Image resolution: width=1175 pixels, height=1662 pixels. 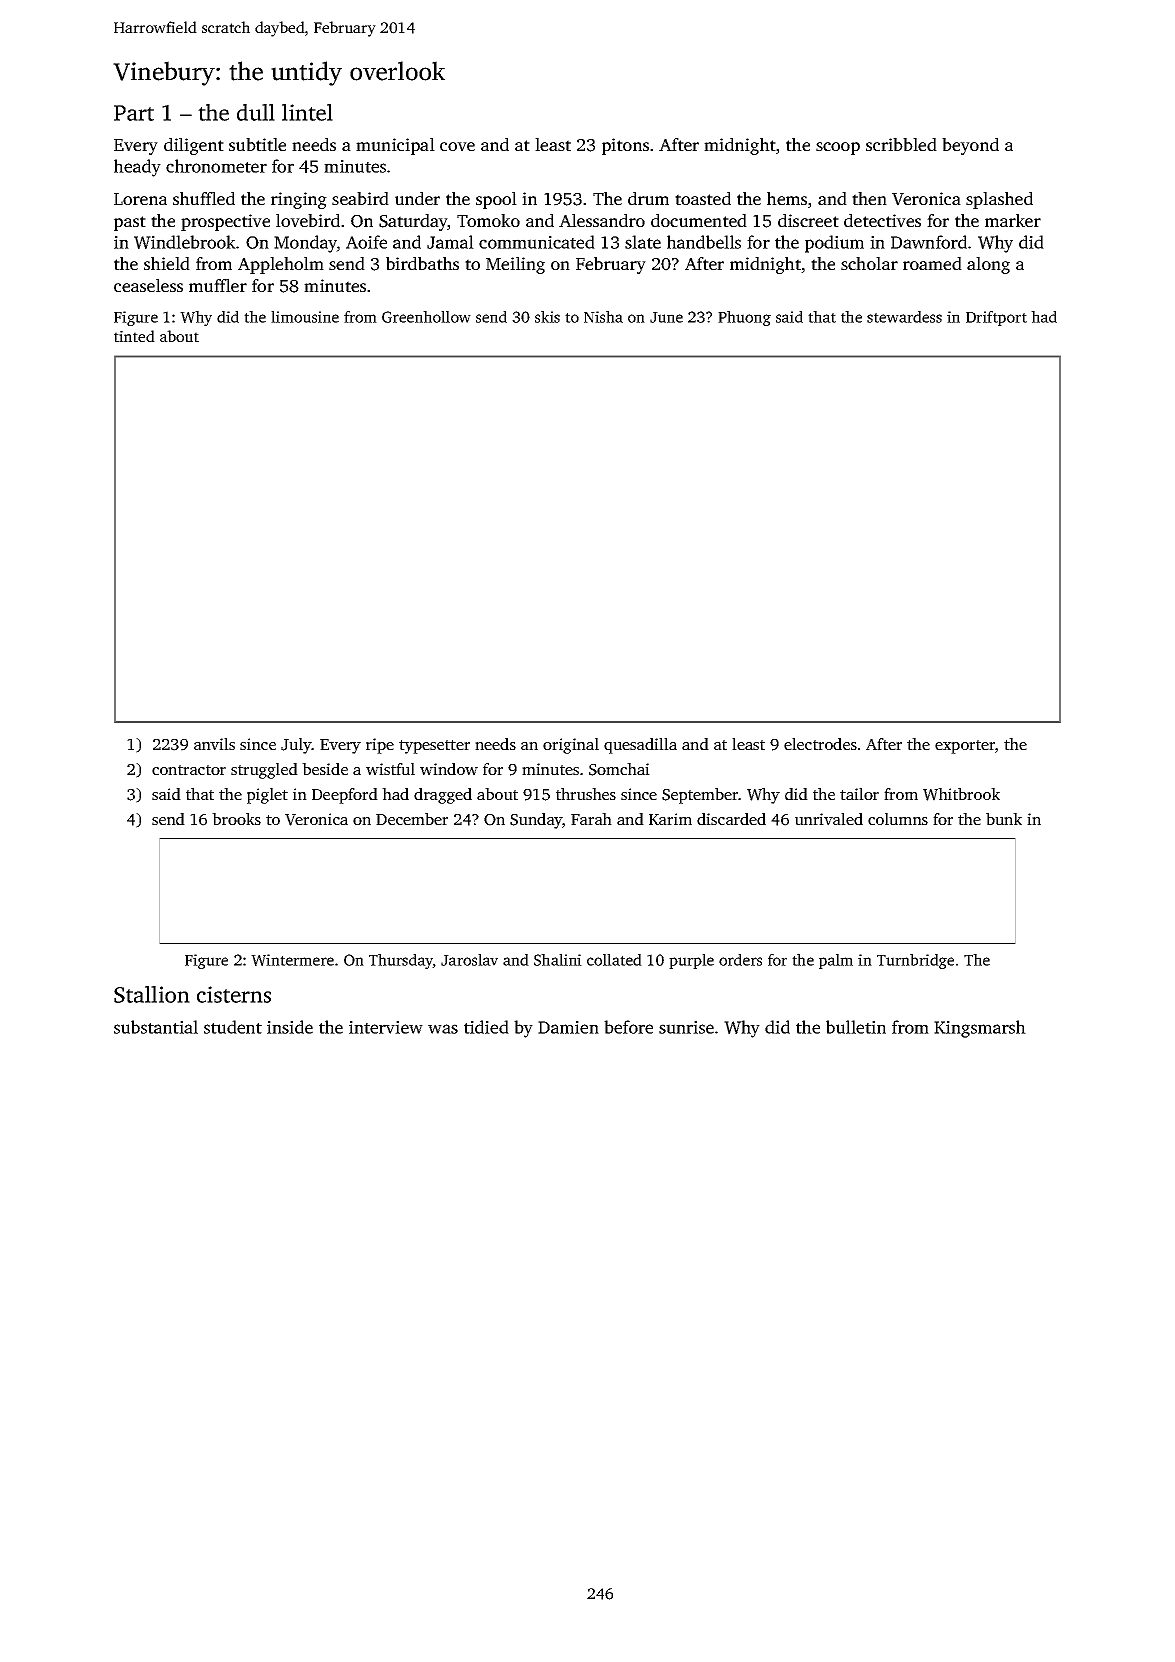 What do you see at coordinates (640, 746) in the page?
I see `quesadilla` at bounding box center [640, 746].
